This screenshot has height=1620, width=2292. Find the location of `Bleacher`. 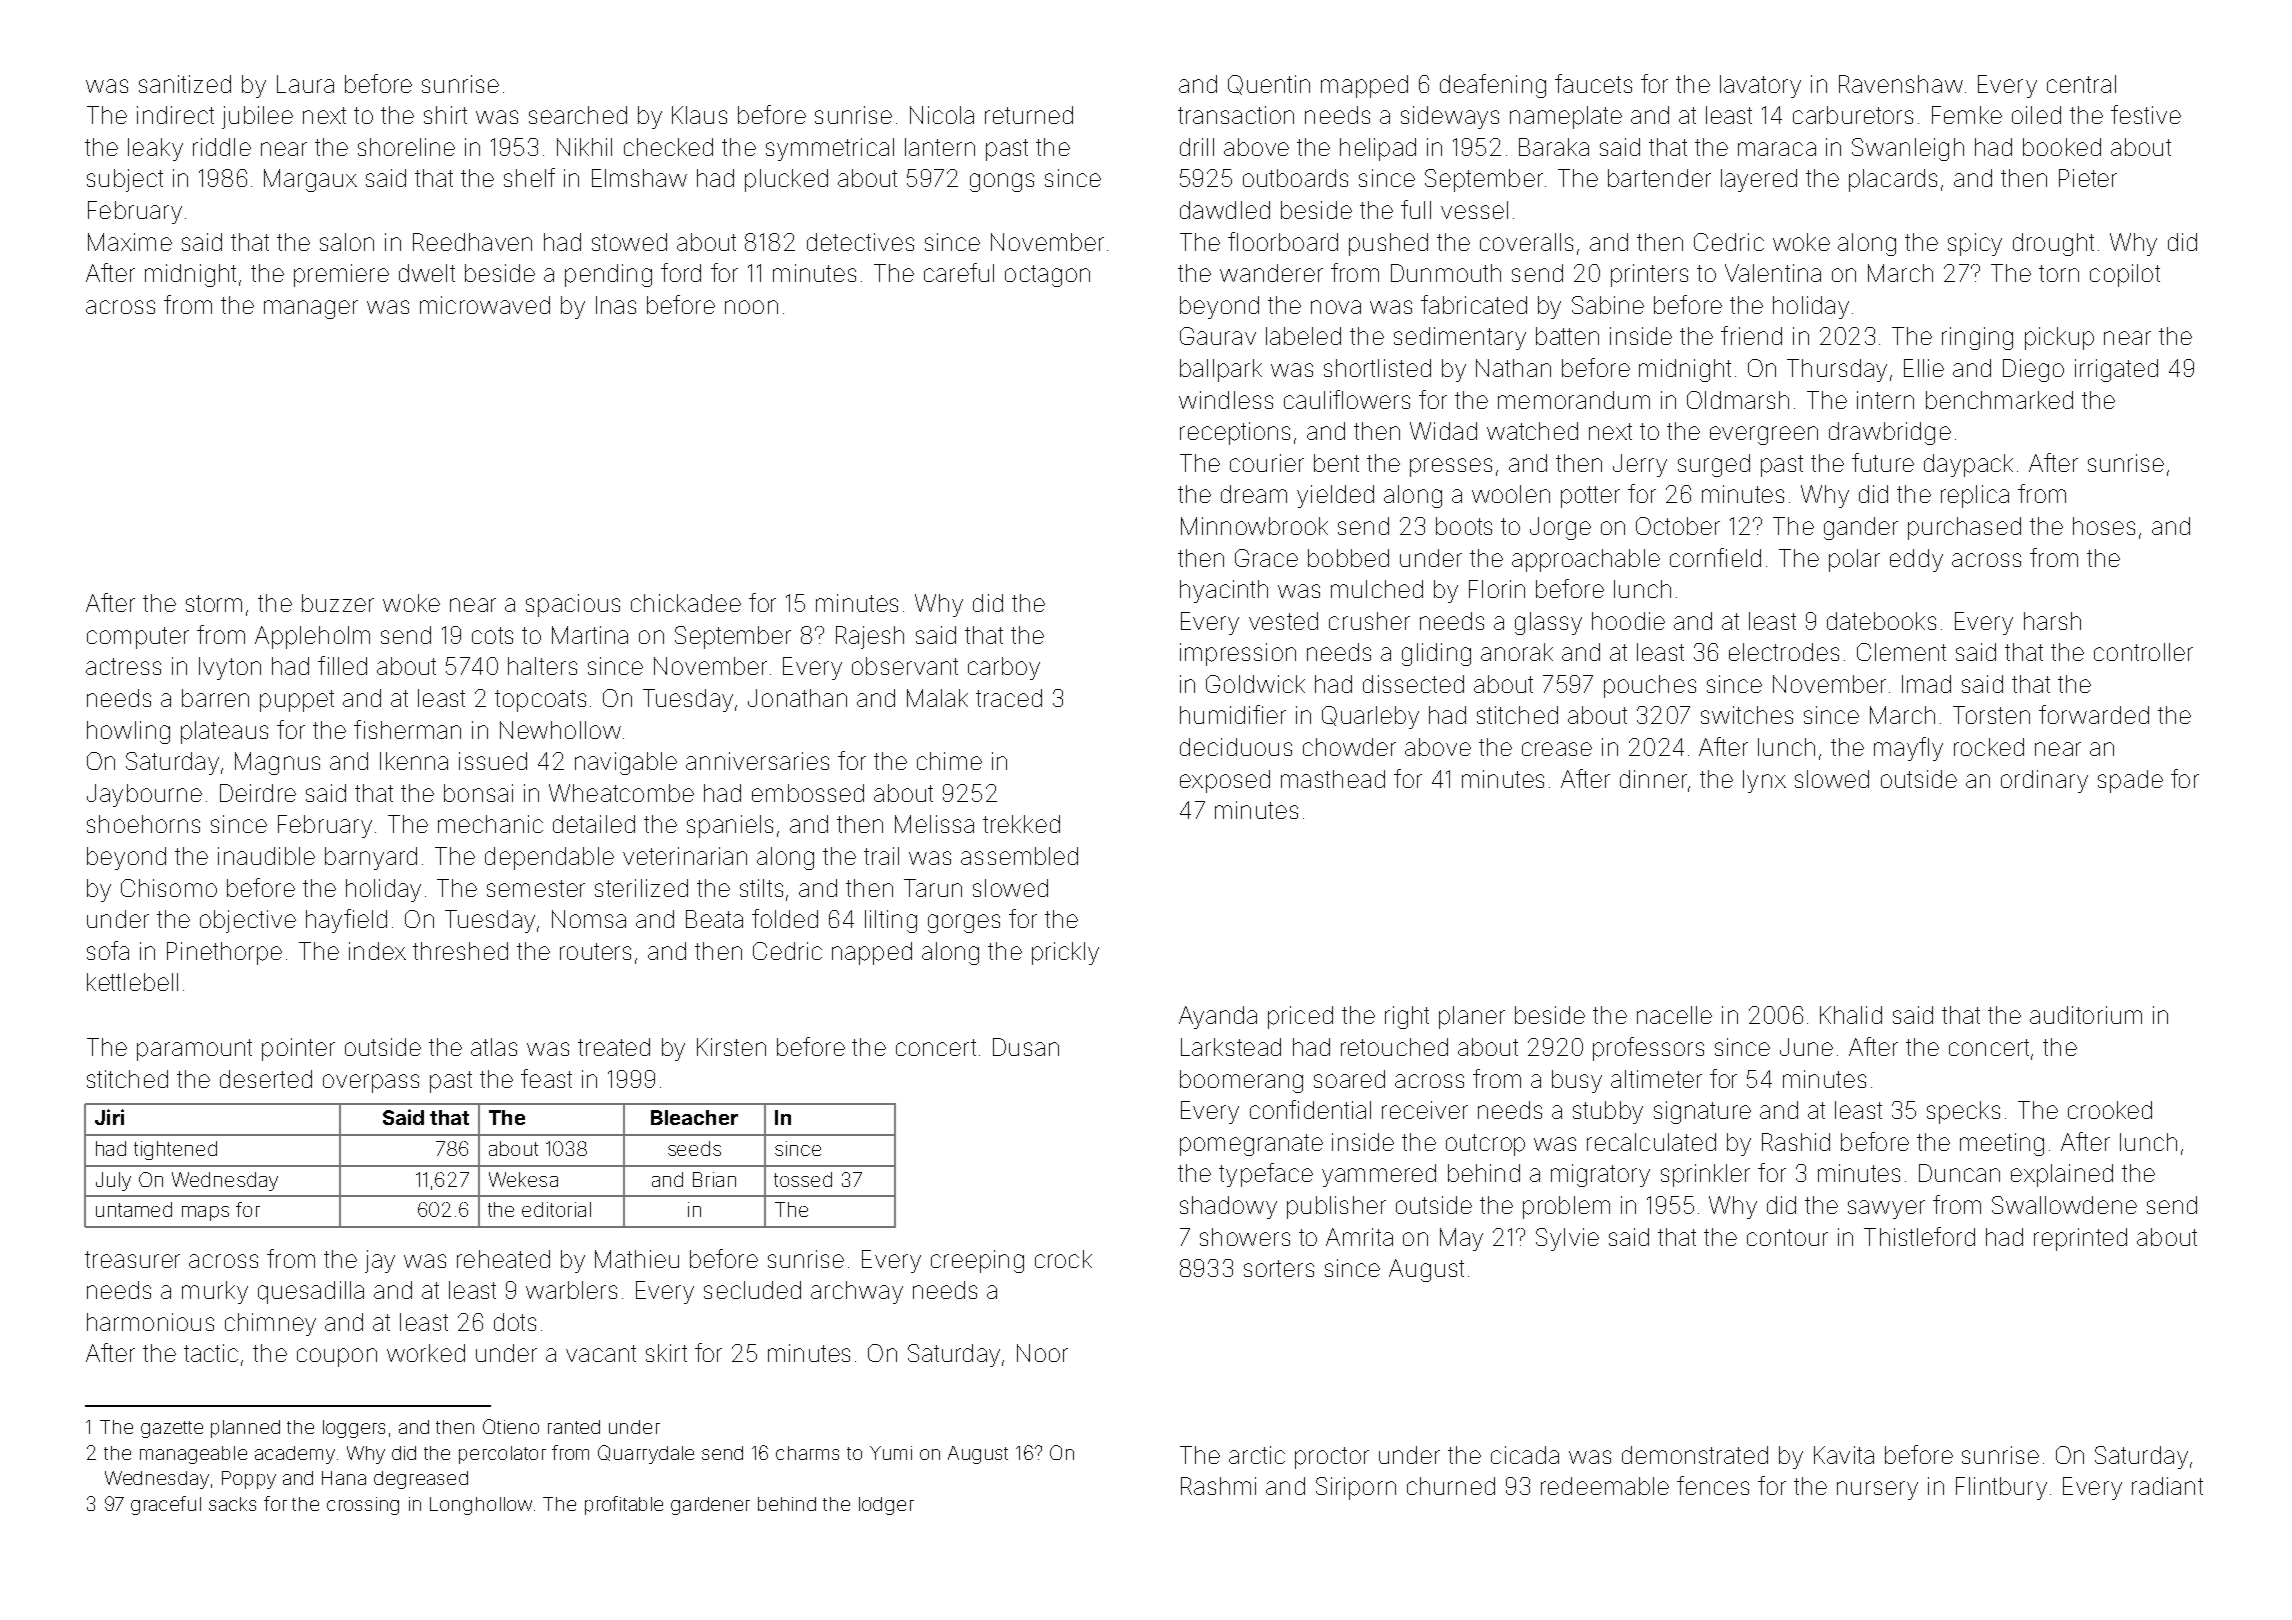

Bleacher is located at coordinates (694, 1117).
